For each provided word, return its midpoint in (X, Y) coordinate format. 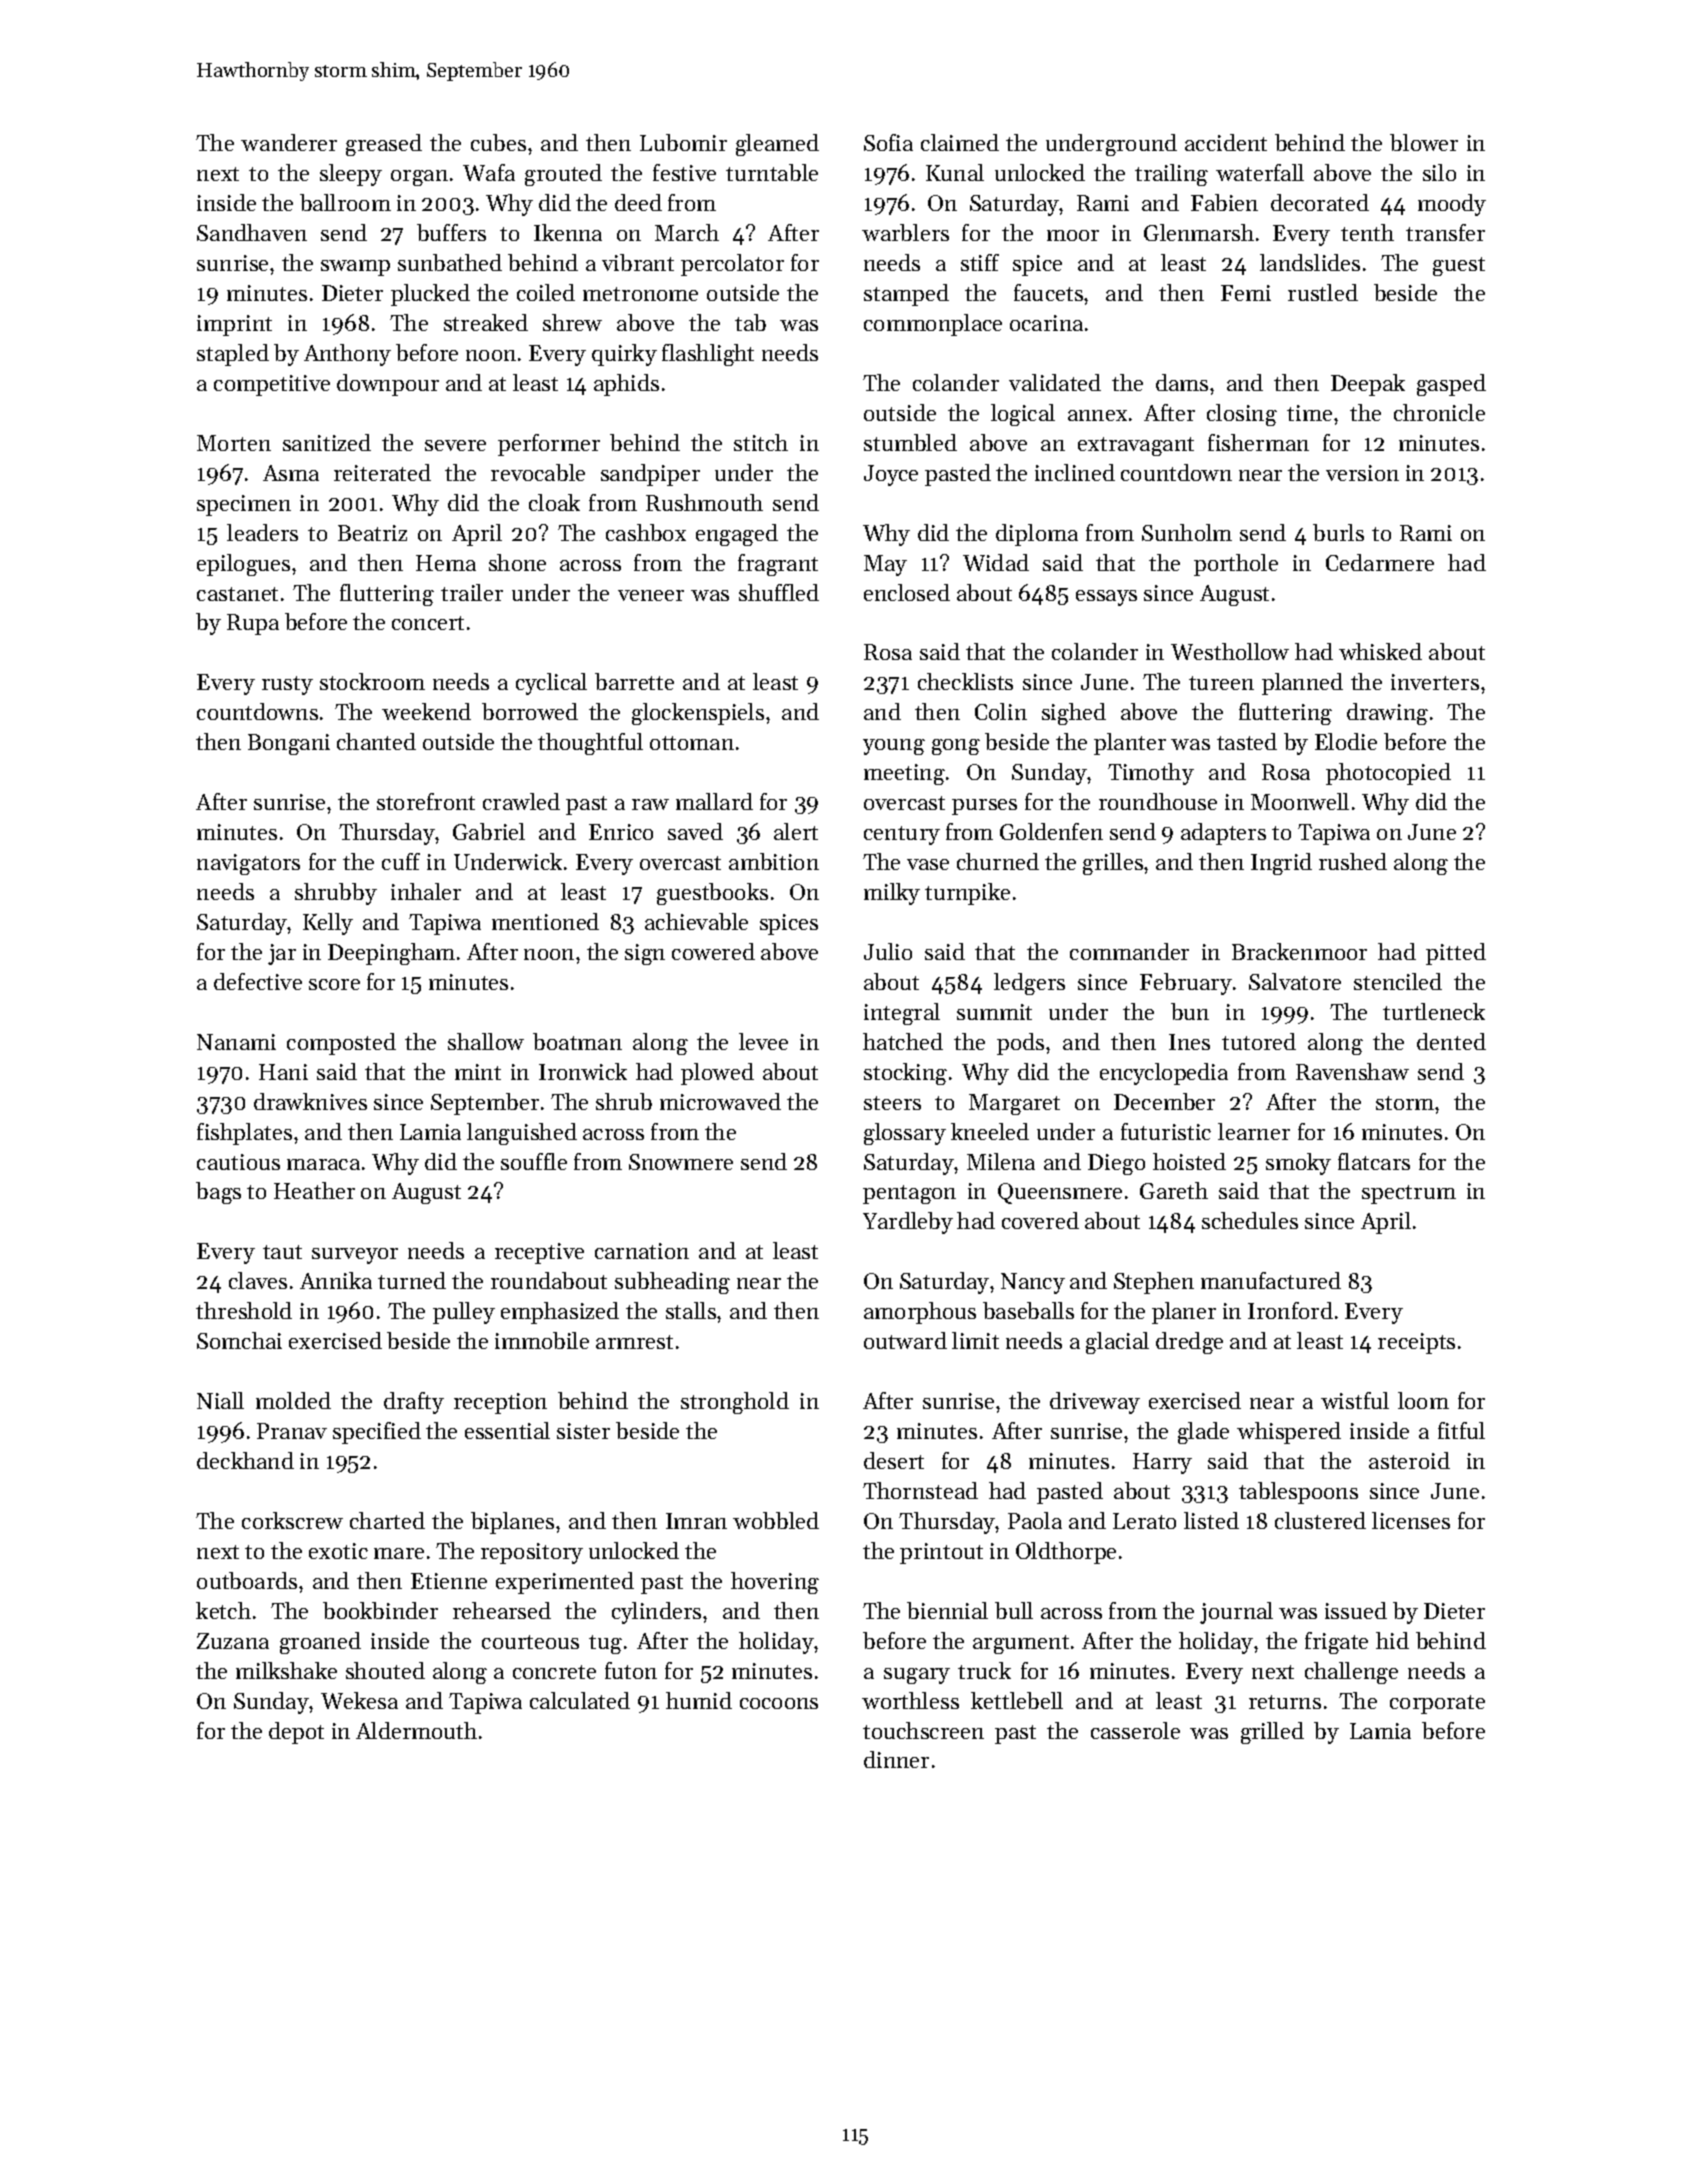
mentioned (545, 921)
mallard (714, 801)
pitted (1456, 954)
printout (941, 1553)
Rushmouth (704, 502)
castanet (237, 594)
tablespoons (1298, 1493)
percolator (732, 265)
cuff (401, 861)
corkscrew (292, 1520)
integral (902, 1014)
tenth (1367, 232)
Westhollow (1230, 651)
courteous (530, 1642)
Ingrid (1281, 864)
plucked (430, 295)
